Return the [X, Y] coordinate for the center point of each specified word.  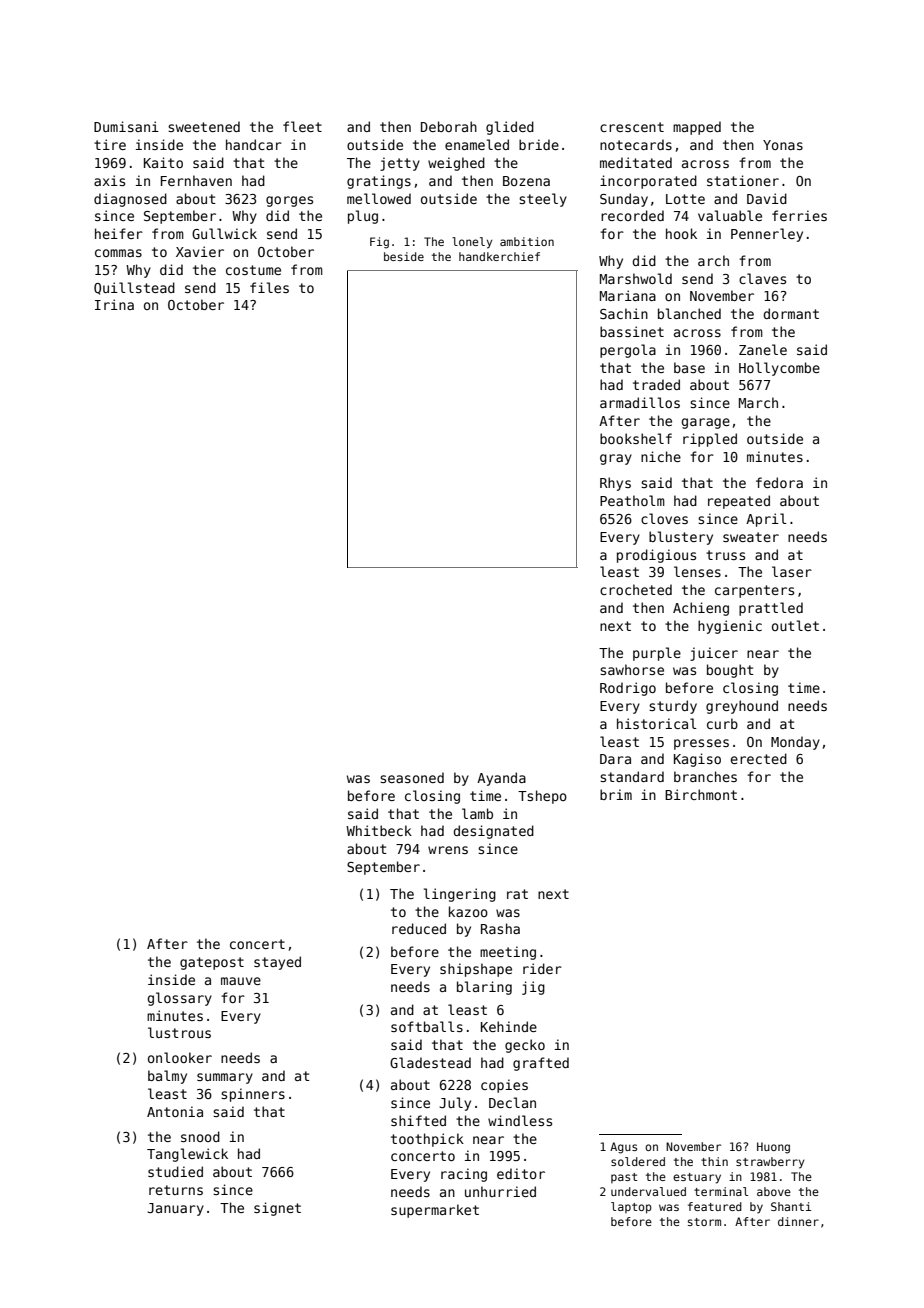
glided [510, 128]
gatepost [212, 963]
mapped [697, 128]
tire [110, 144]
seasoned [412, 777]
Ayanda [501, 779]
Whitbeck [379, 830]
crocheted [636, 589]
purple [657, 654]
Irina [114, 304]
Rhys [615, 484]
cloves [664, 518]
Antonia [175, 1111]
